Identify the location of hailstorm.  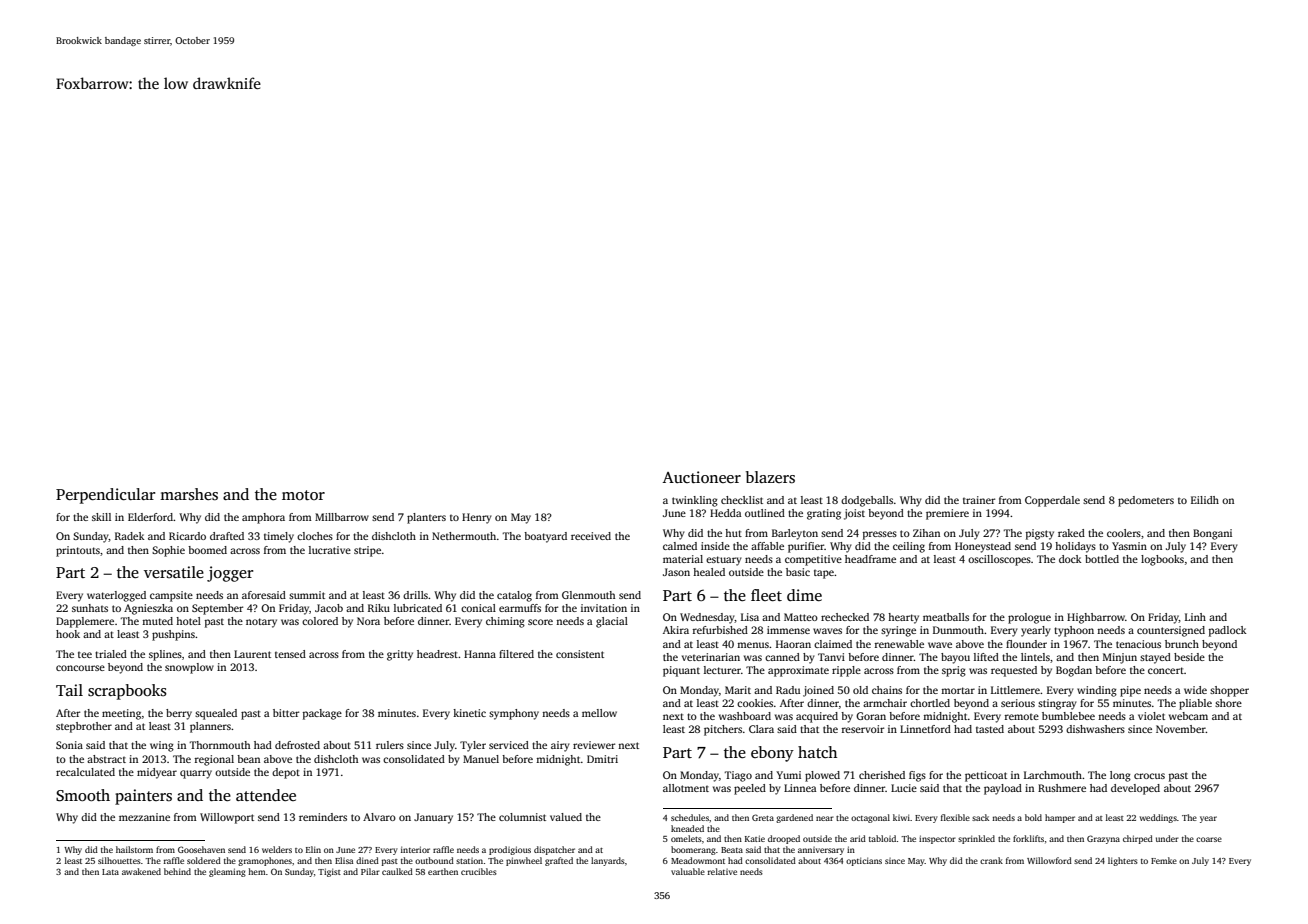
(134, 849).
